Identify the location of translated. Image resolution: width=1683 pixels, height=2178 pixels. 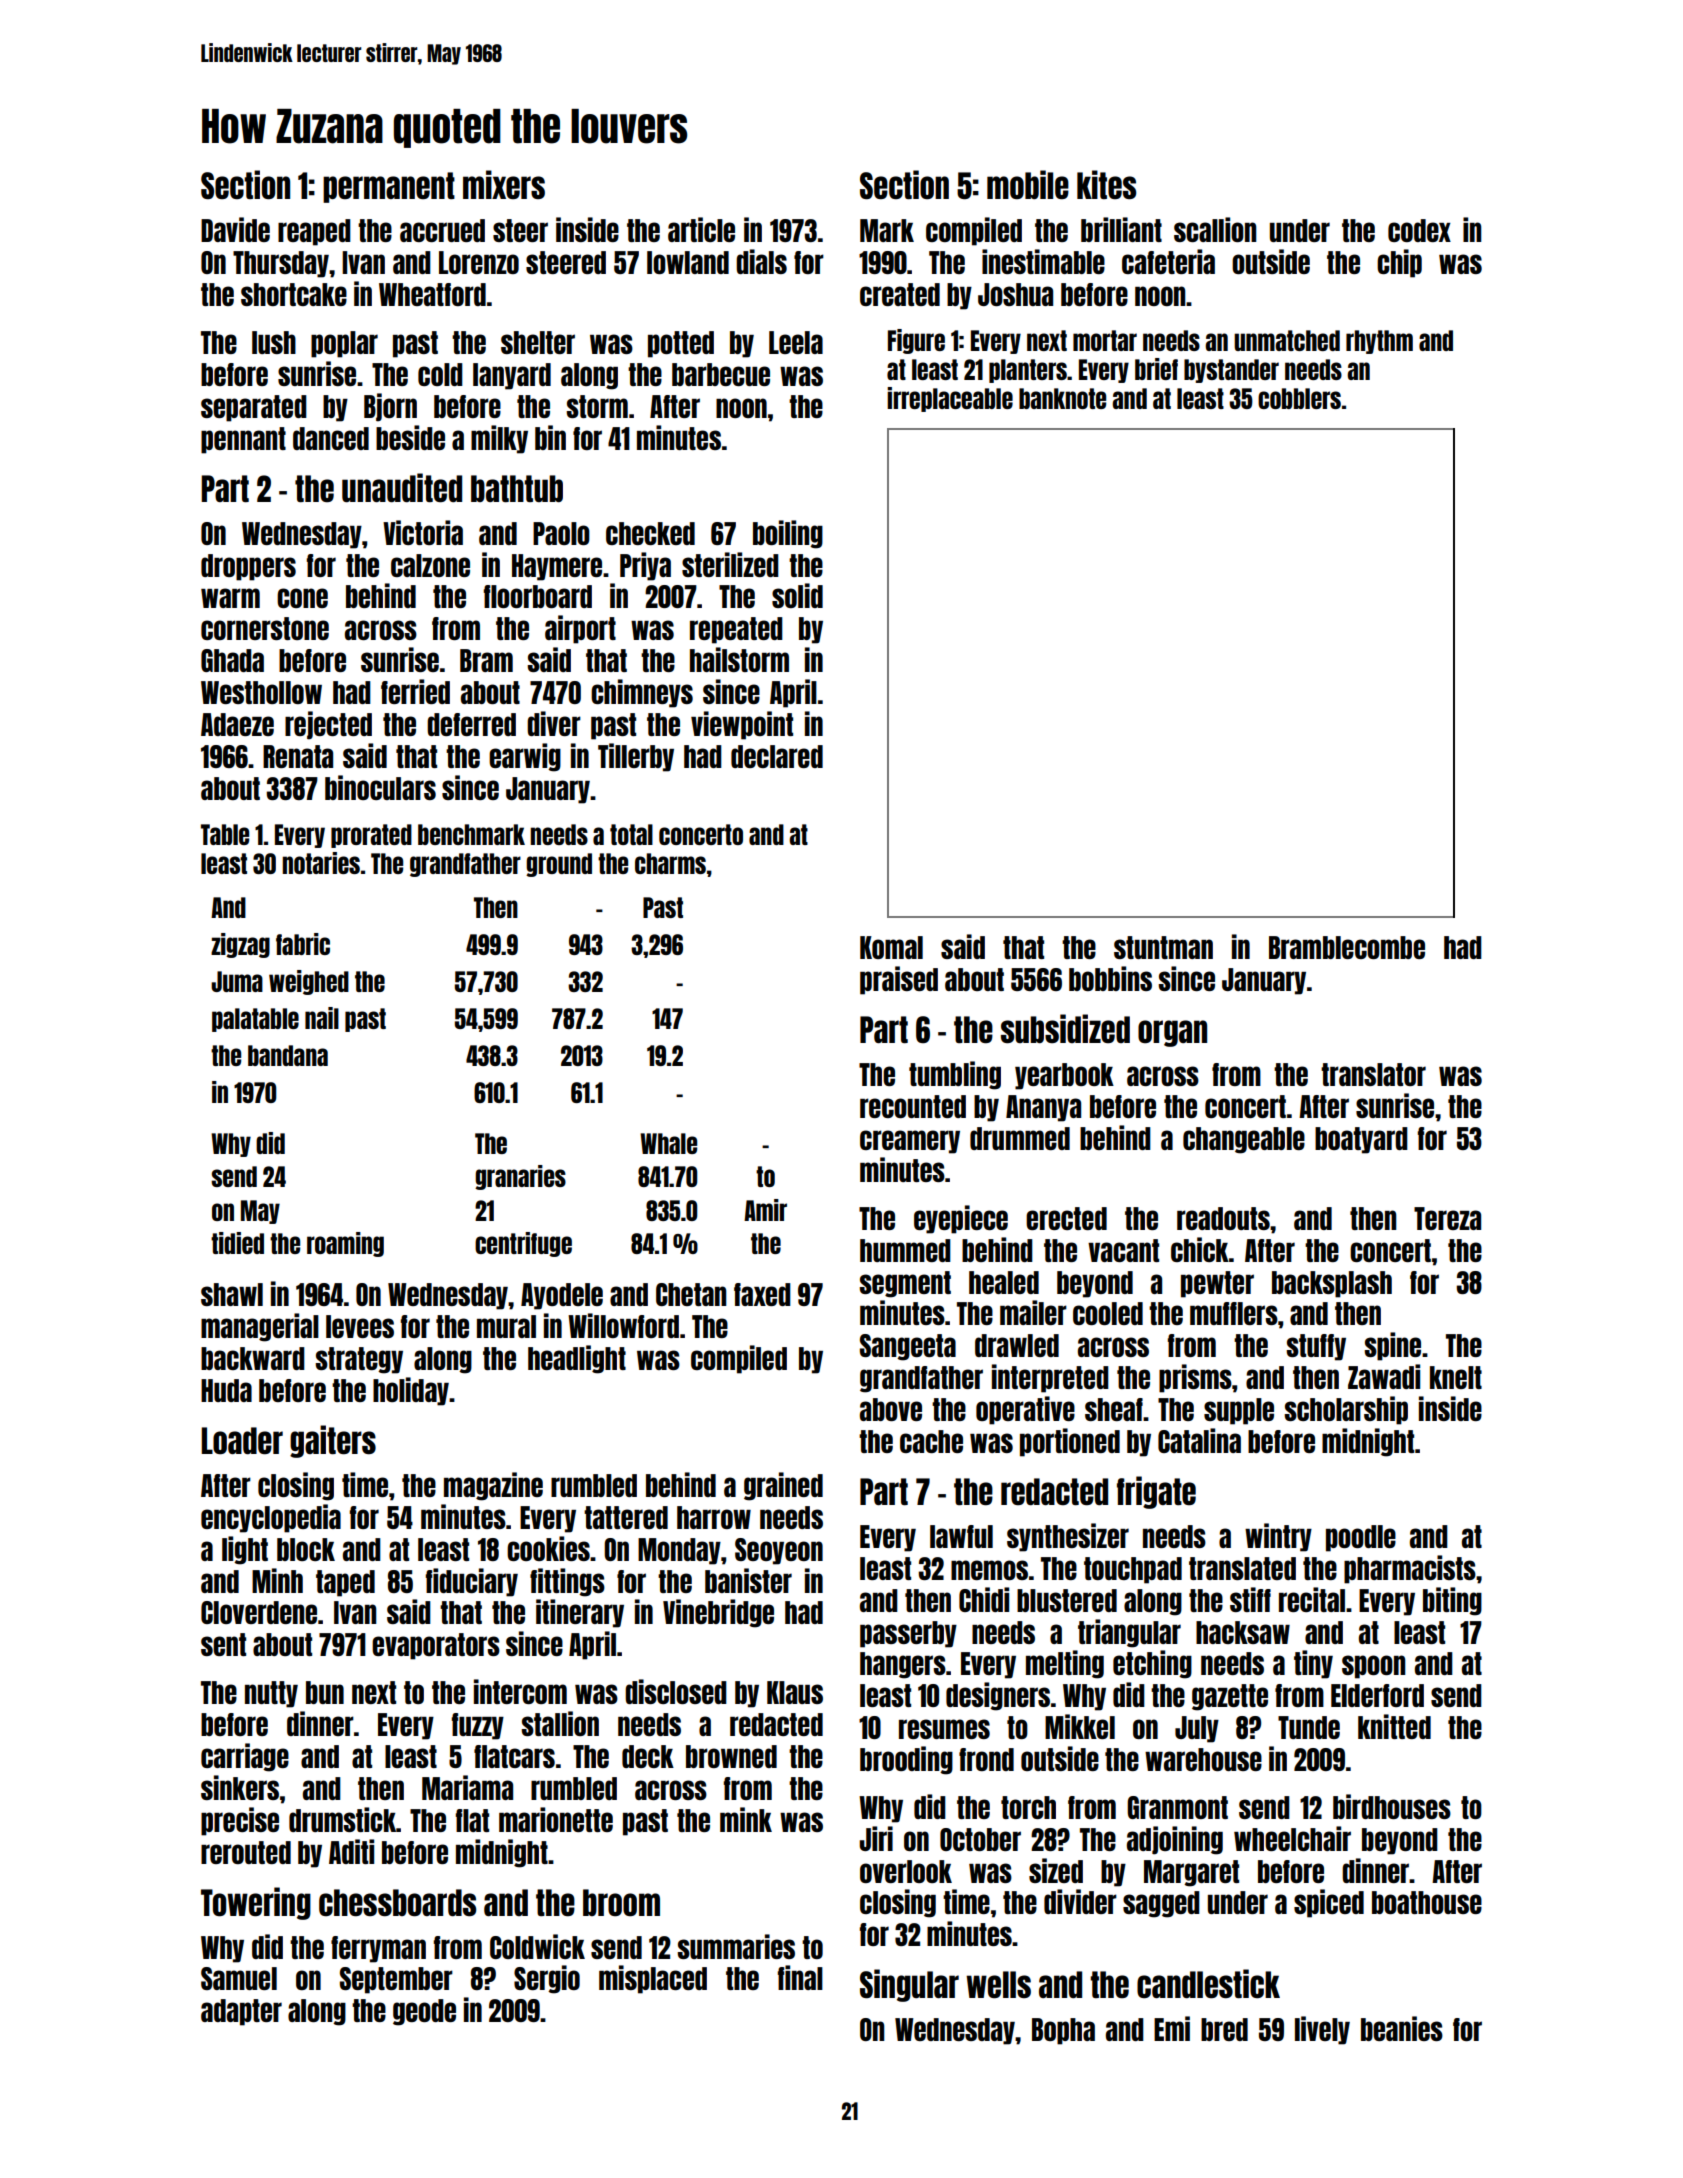
(1242, 1568).
